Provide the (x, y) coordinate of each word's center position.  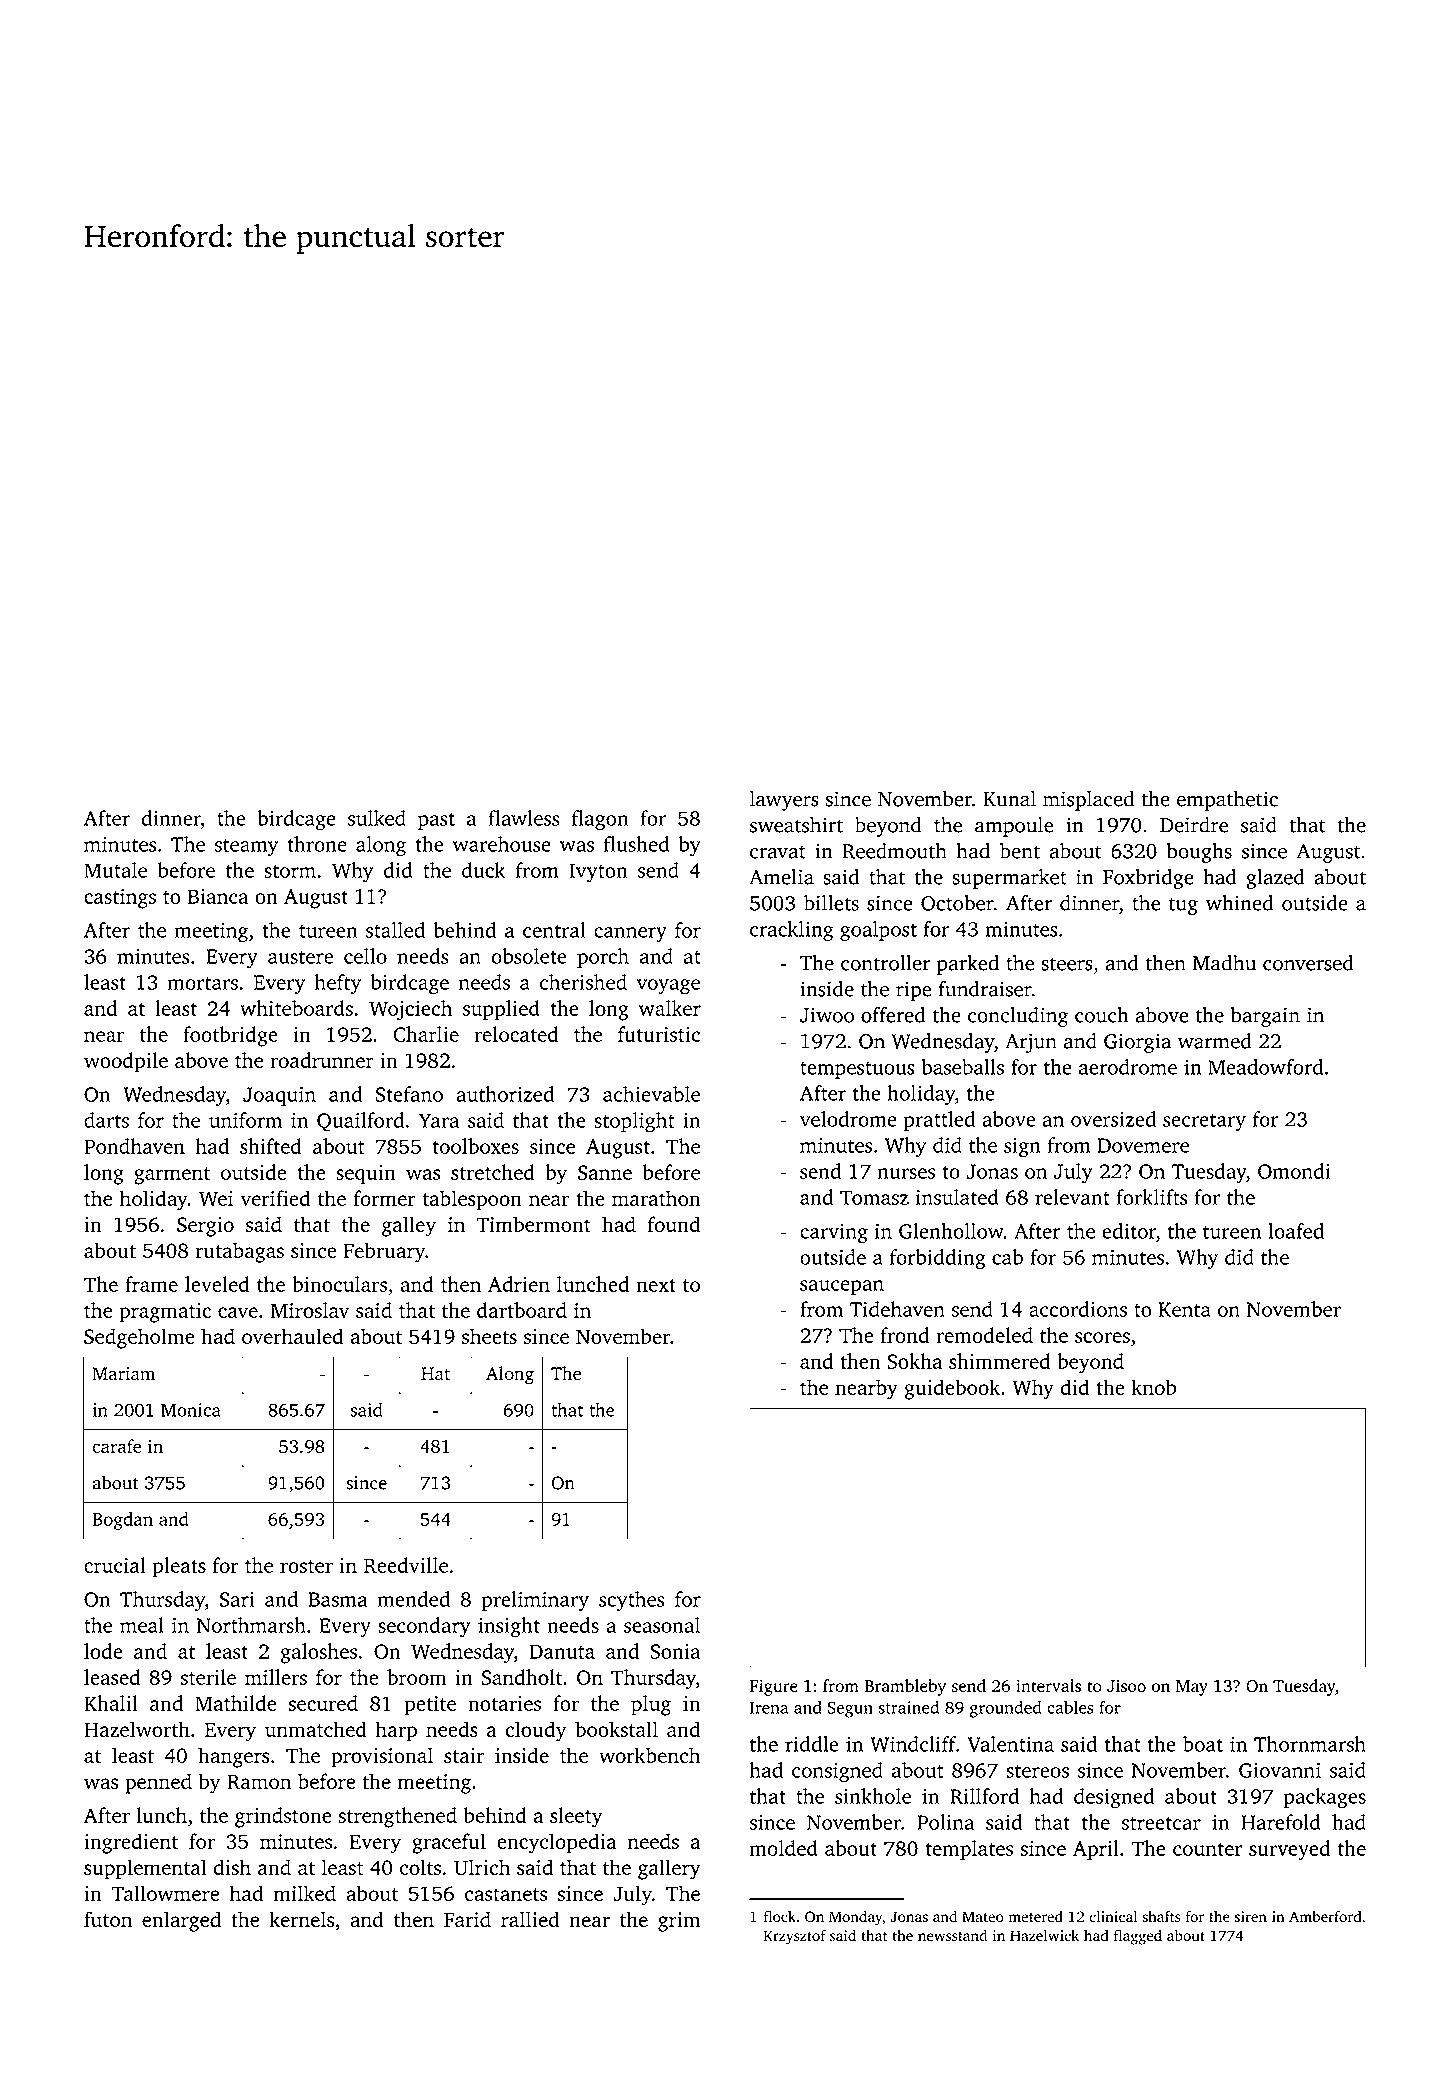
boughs (1199, 853)
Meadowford (1265, 1067)
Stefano (409, 1094)
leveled (217, 1284)
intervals (1048, 1685)
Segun (850, 1709)
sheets (489, 1336)
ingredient (131, 1843)
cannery (630, 934)
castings (120, 899)
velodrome (848, 1119)
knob (1154, 1387)
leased (112, 1677)
